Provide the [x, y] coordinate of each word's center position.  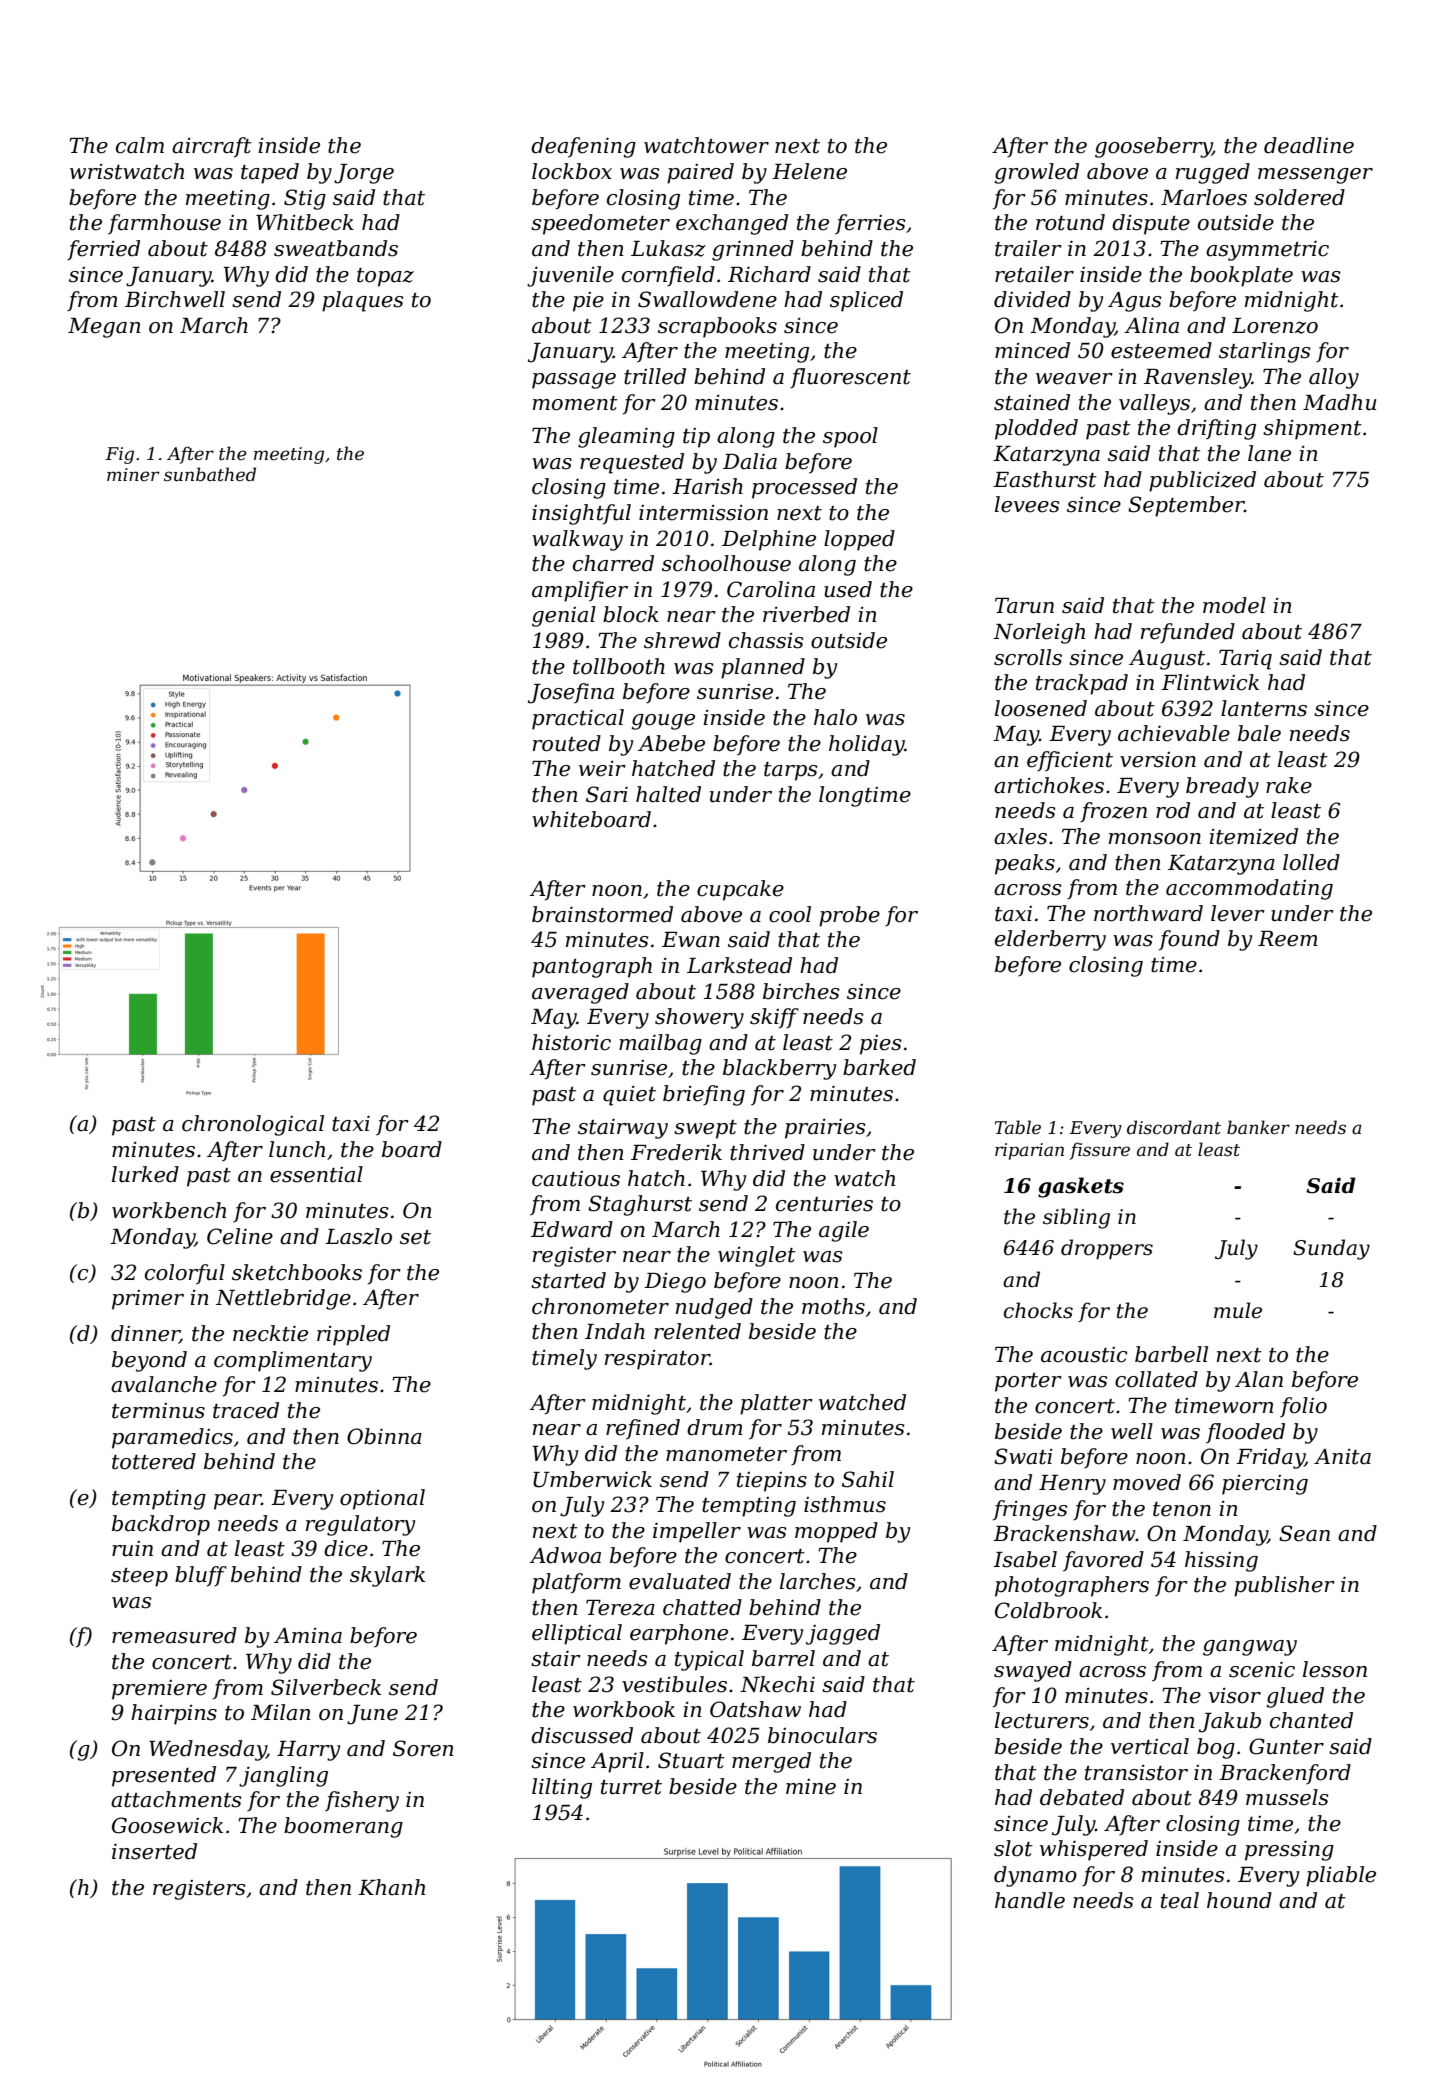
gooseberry [1153, 147]
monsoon [1155, 839]
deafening [583, 147]
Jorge [364, 174]
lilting [562, 1788]
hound [1239, 1900]
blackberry [779, 1069]
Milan [281, 1712]
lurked [145, 1174]
